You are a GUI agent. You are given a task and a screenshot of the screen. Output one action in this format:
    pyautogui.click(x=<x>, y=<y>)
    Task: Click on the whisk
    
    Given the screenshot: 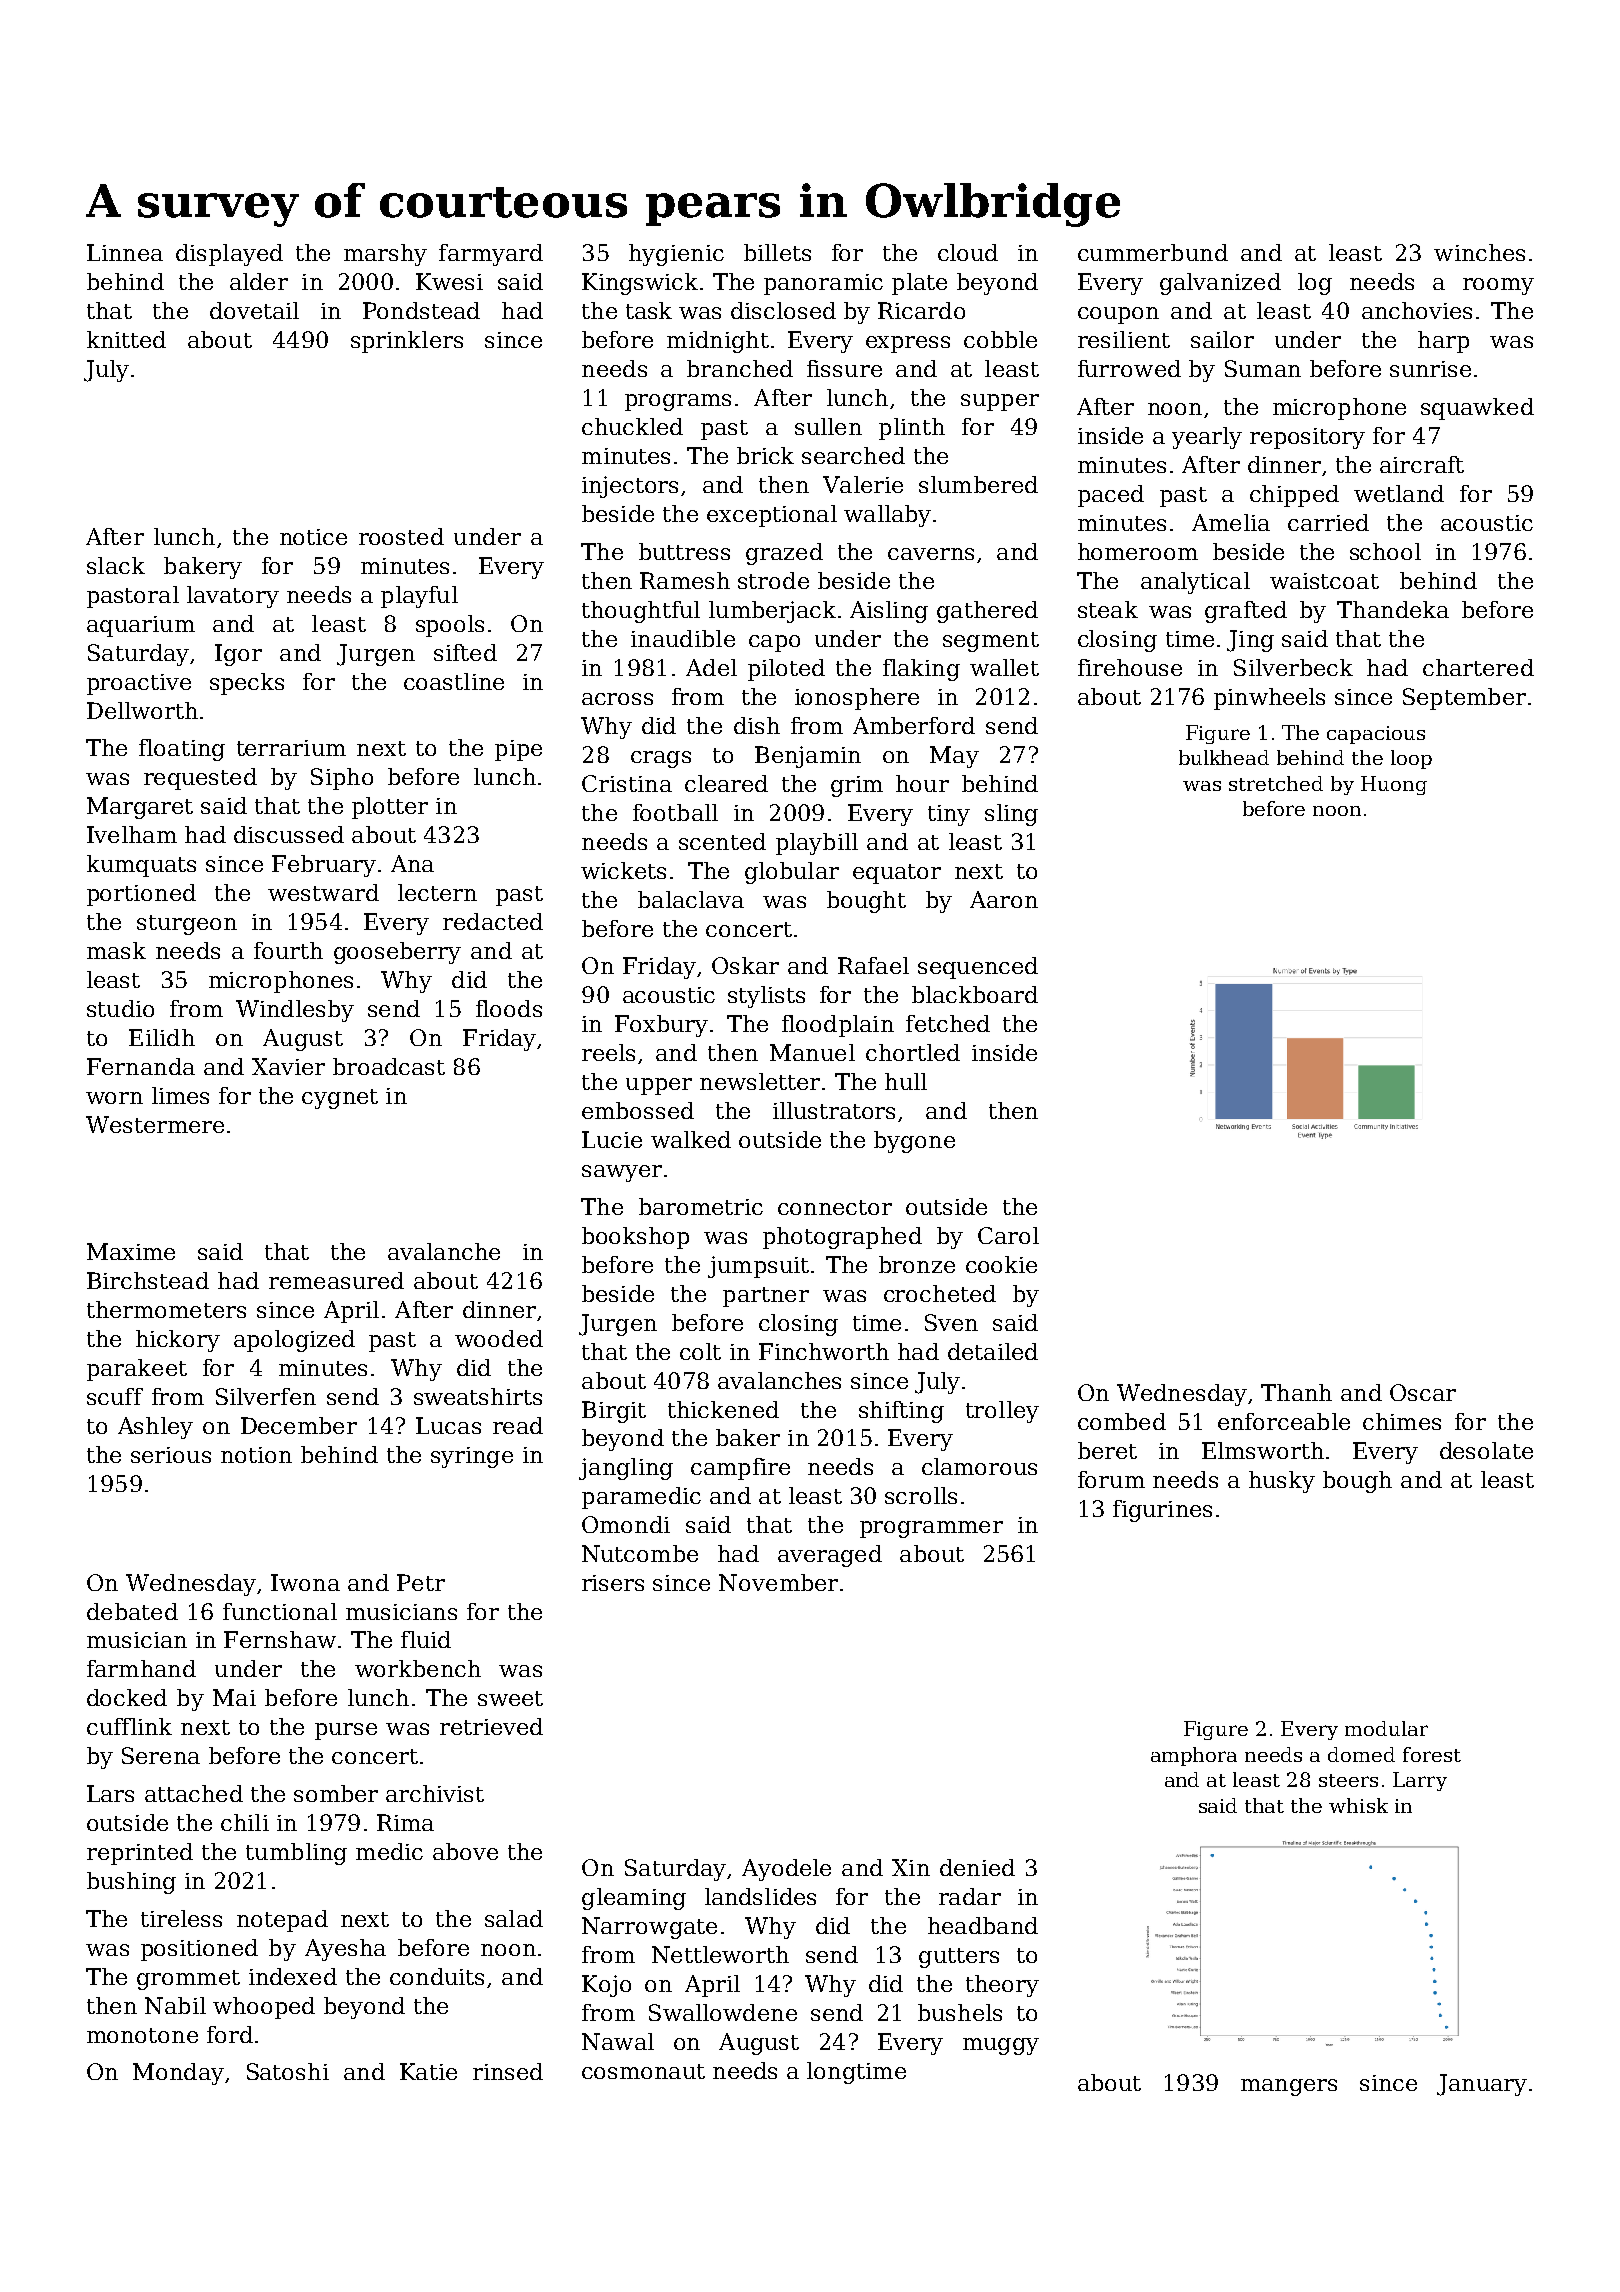 What is the action you would take?
    pyautogui.click(x=1358, y=1805)
